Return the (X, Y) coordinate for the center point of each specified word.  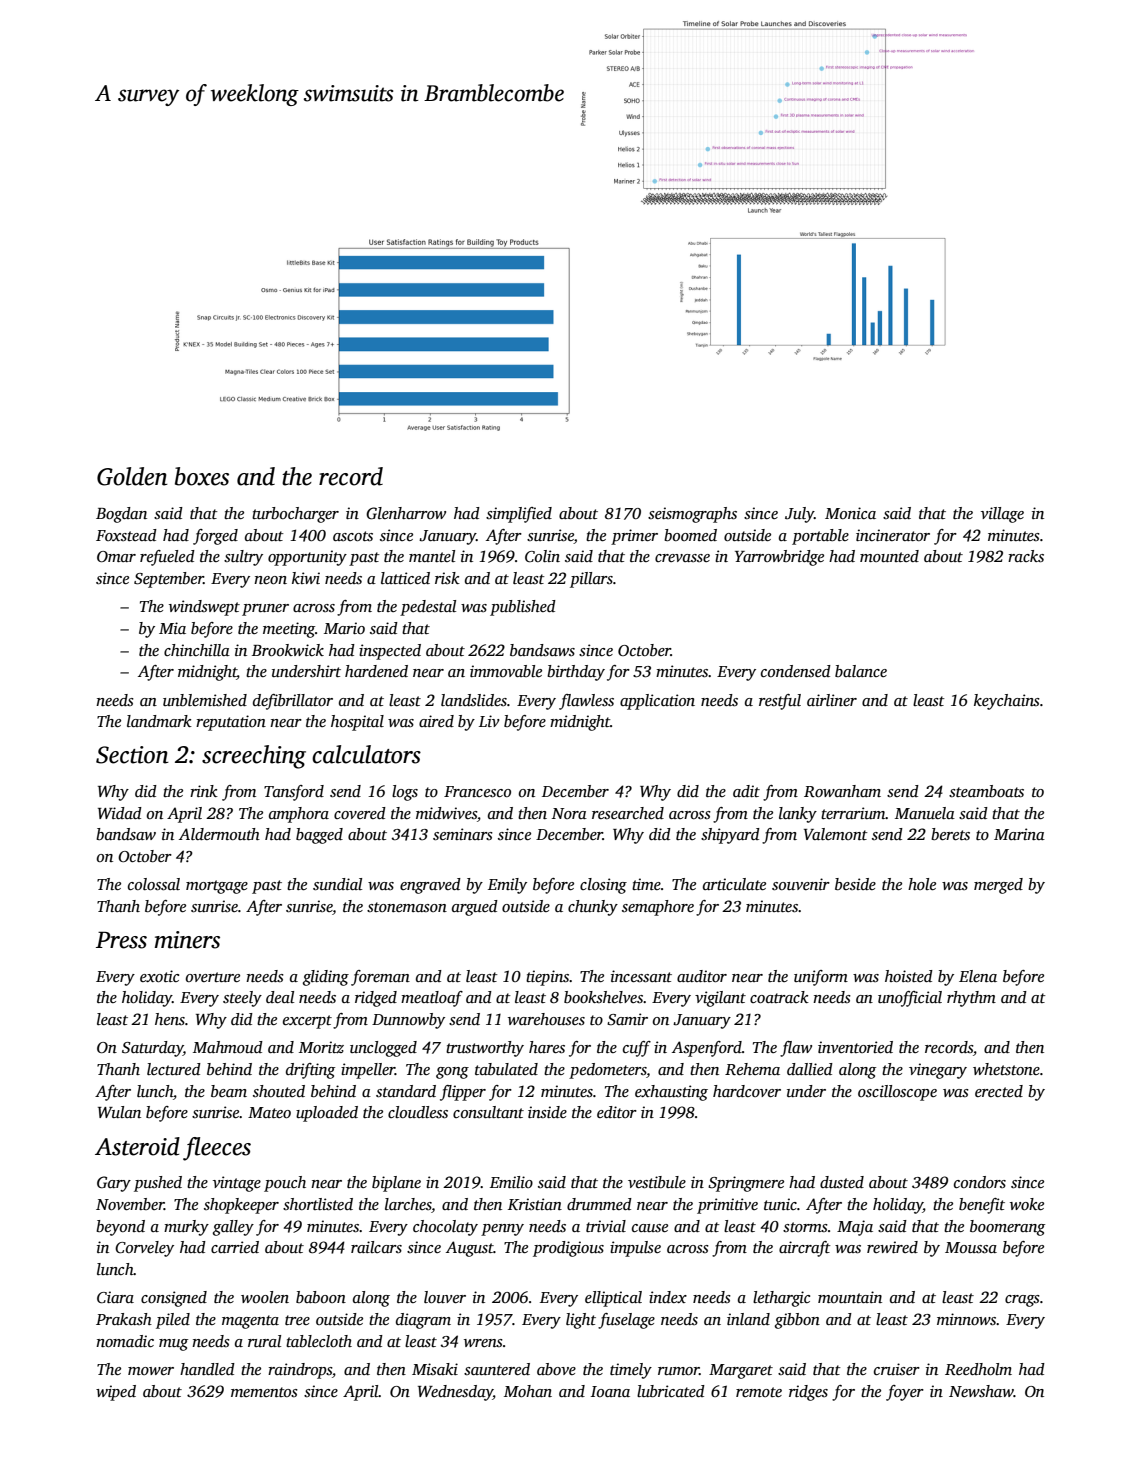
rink (204, 791)
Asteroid (137, 1146)
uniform (821, 978)
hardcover (747, 1091)
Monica (850, 513)
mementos (264, 1392)
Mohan (528, 1391)
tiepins (547, 978)
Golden (132, 476)
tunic (780, 1204)
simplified (519, 515)
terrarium (853, 813)
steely (242, 999)
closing (603, 886)
